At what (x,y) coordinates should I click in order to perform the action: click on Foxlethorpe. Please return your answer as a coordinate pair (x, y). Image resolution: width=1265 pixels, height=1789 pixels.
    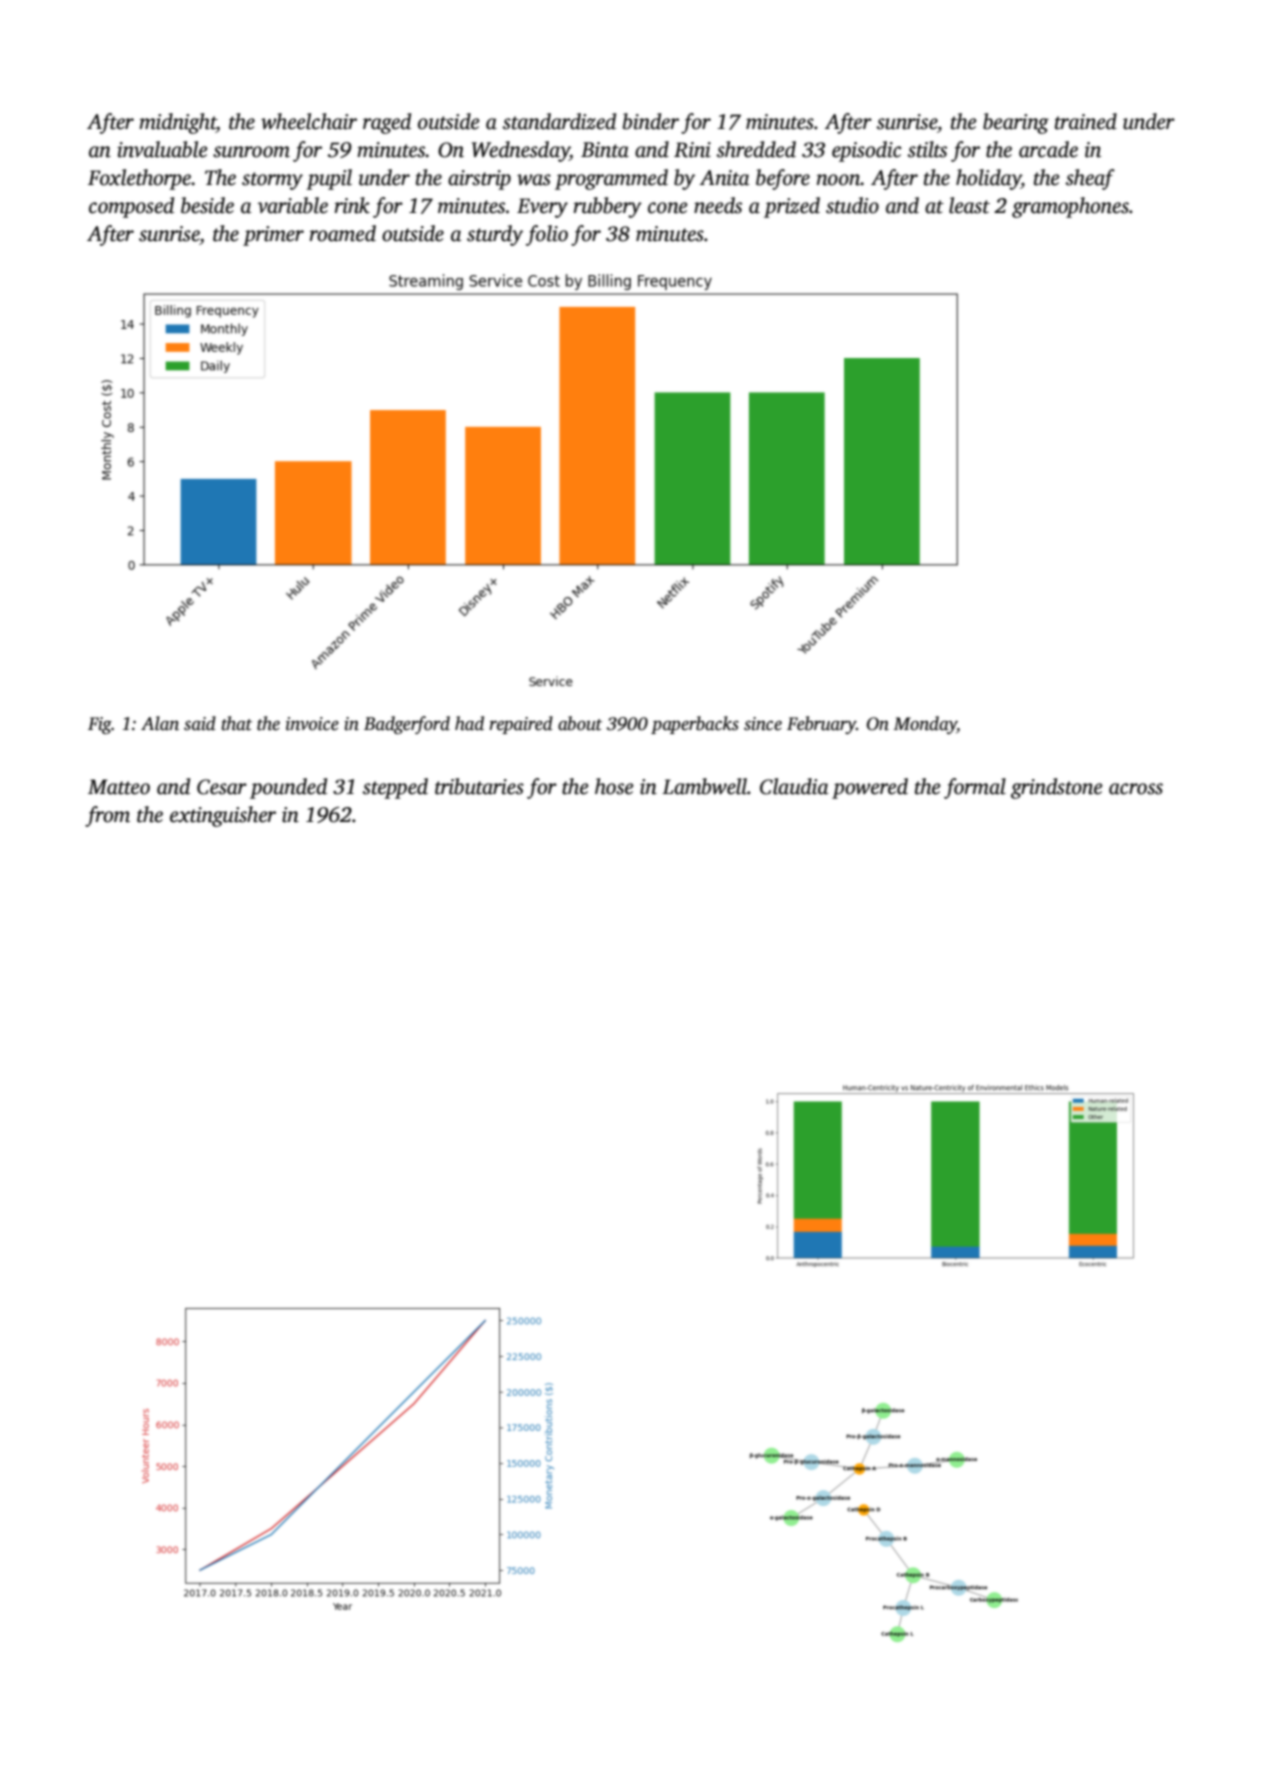
    Looking at the image, I should click on (140, 179).
